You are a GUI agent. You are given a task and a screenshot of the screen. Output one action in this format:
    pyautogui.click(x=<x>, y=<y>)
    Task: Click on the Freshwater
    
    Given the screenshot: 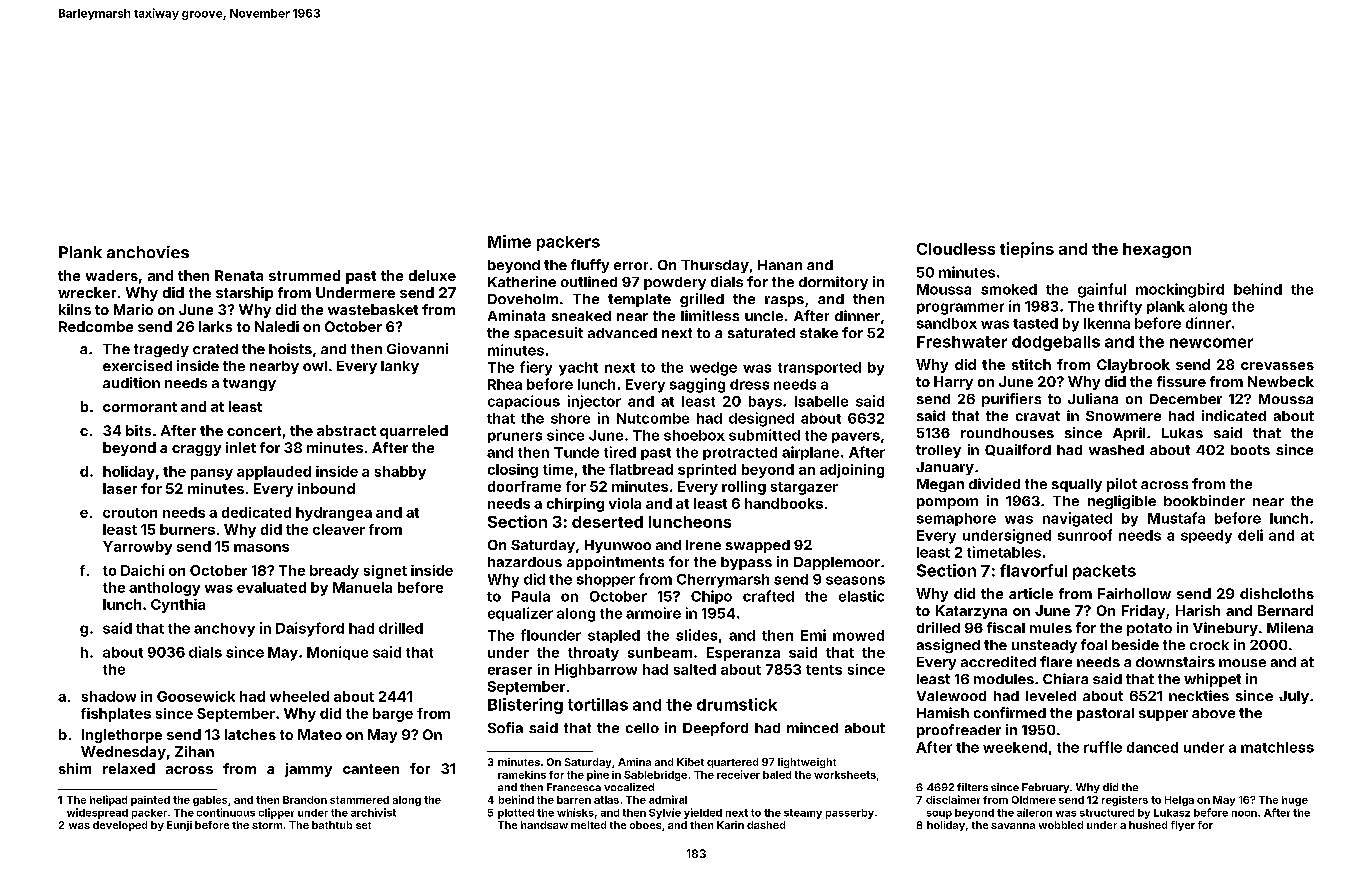 What is the action you would take?
    pyautogui.click(x=962, y=342)
